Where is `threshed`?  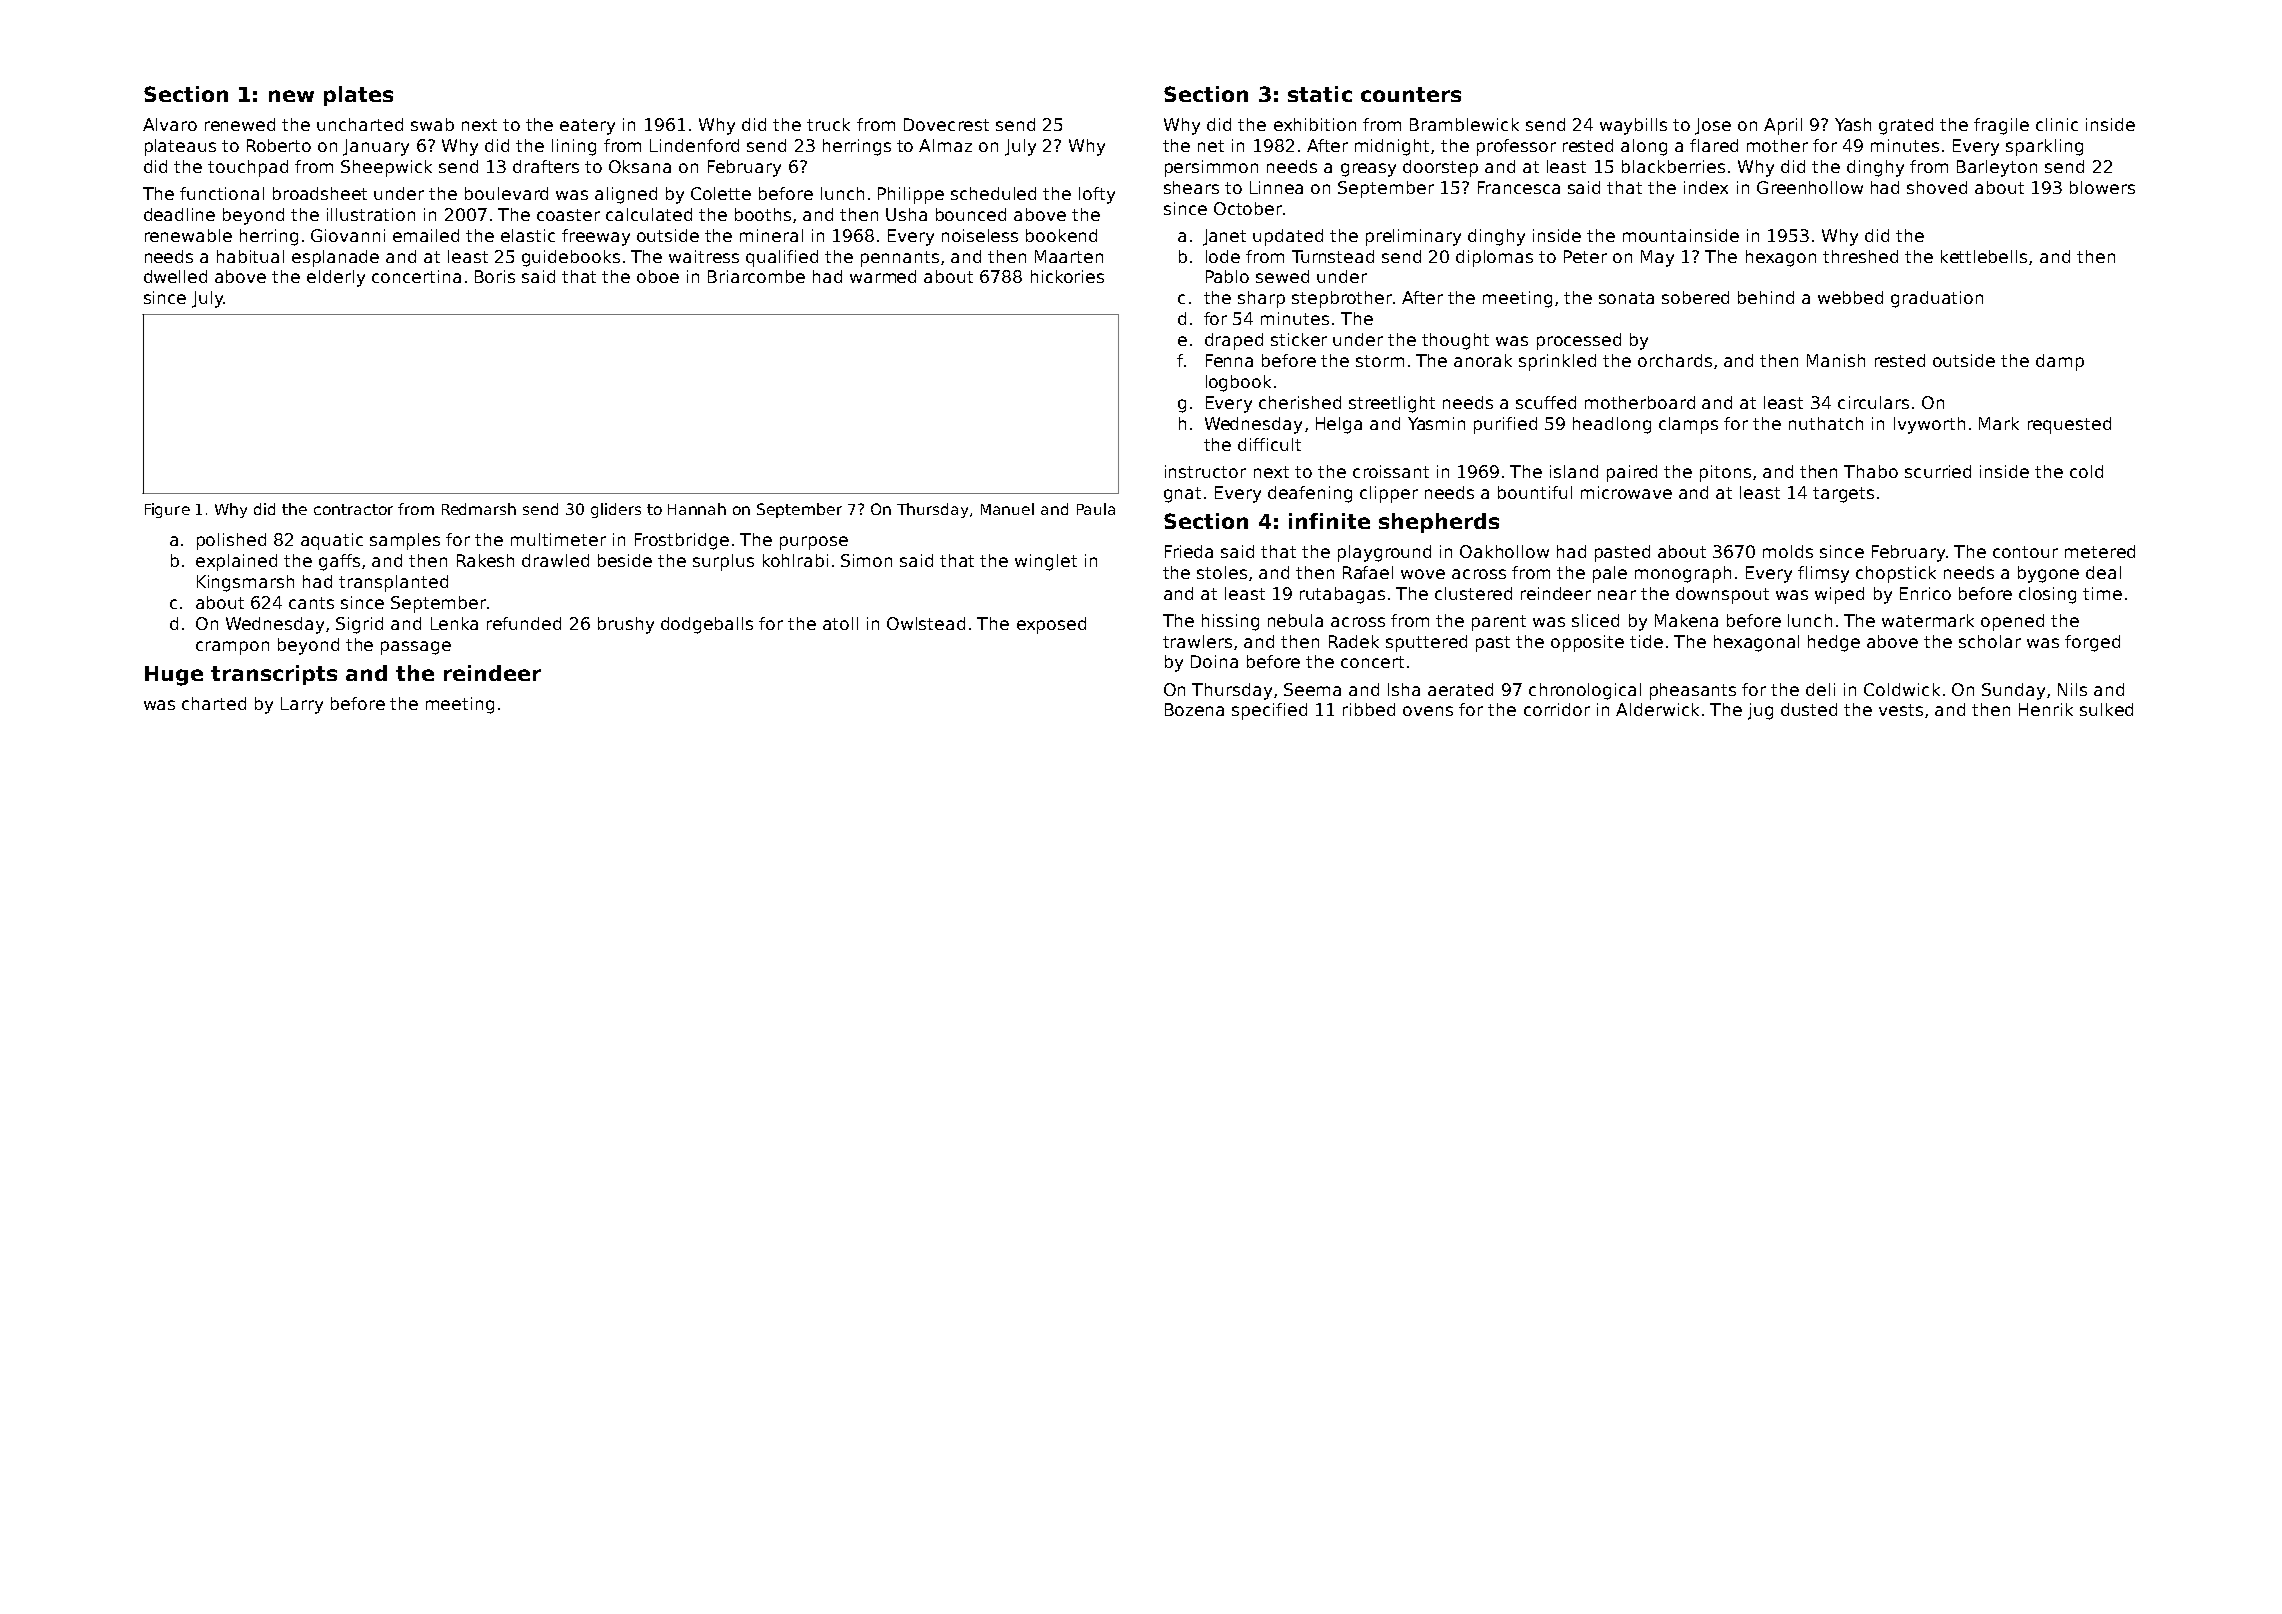 threshed is located at coordinates (1860, 256).
